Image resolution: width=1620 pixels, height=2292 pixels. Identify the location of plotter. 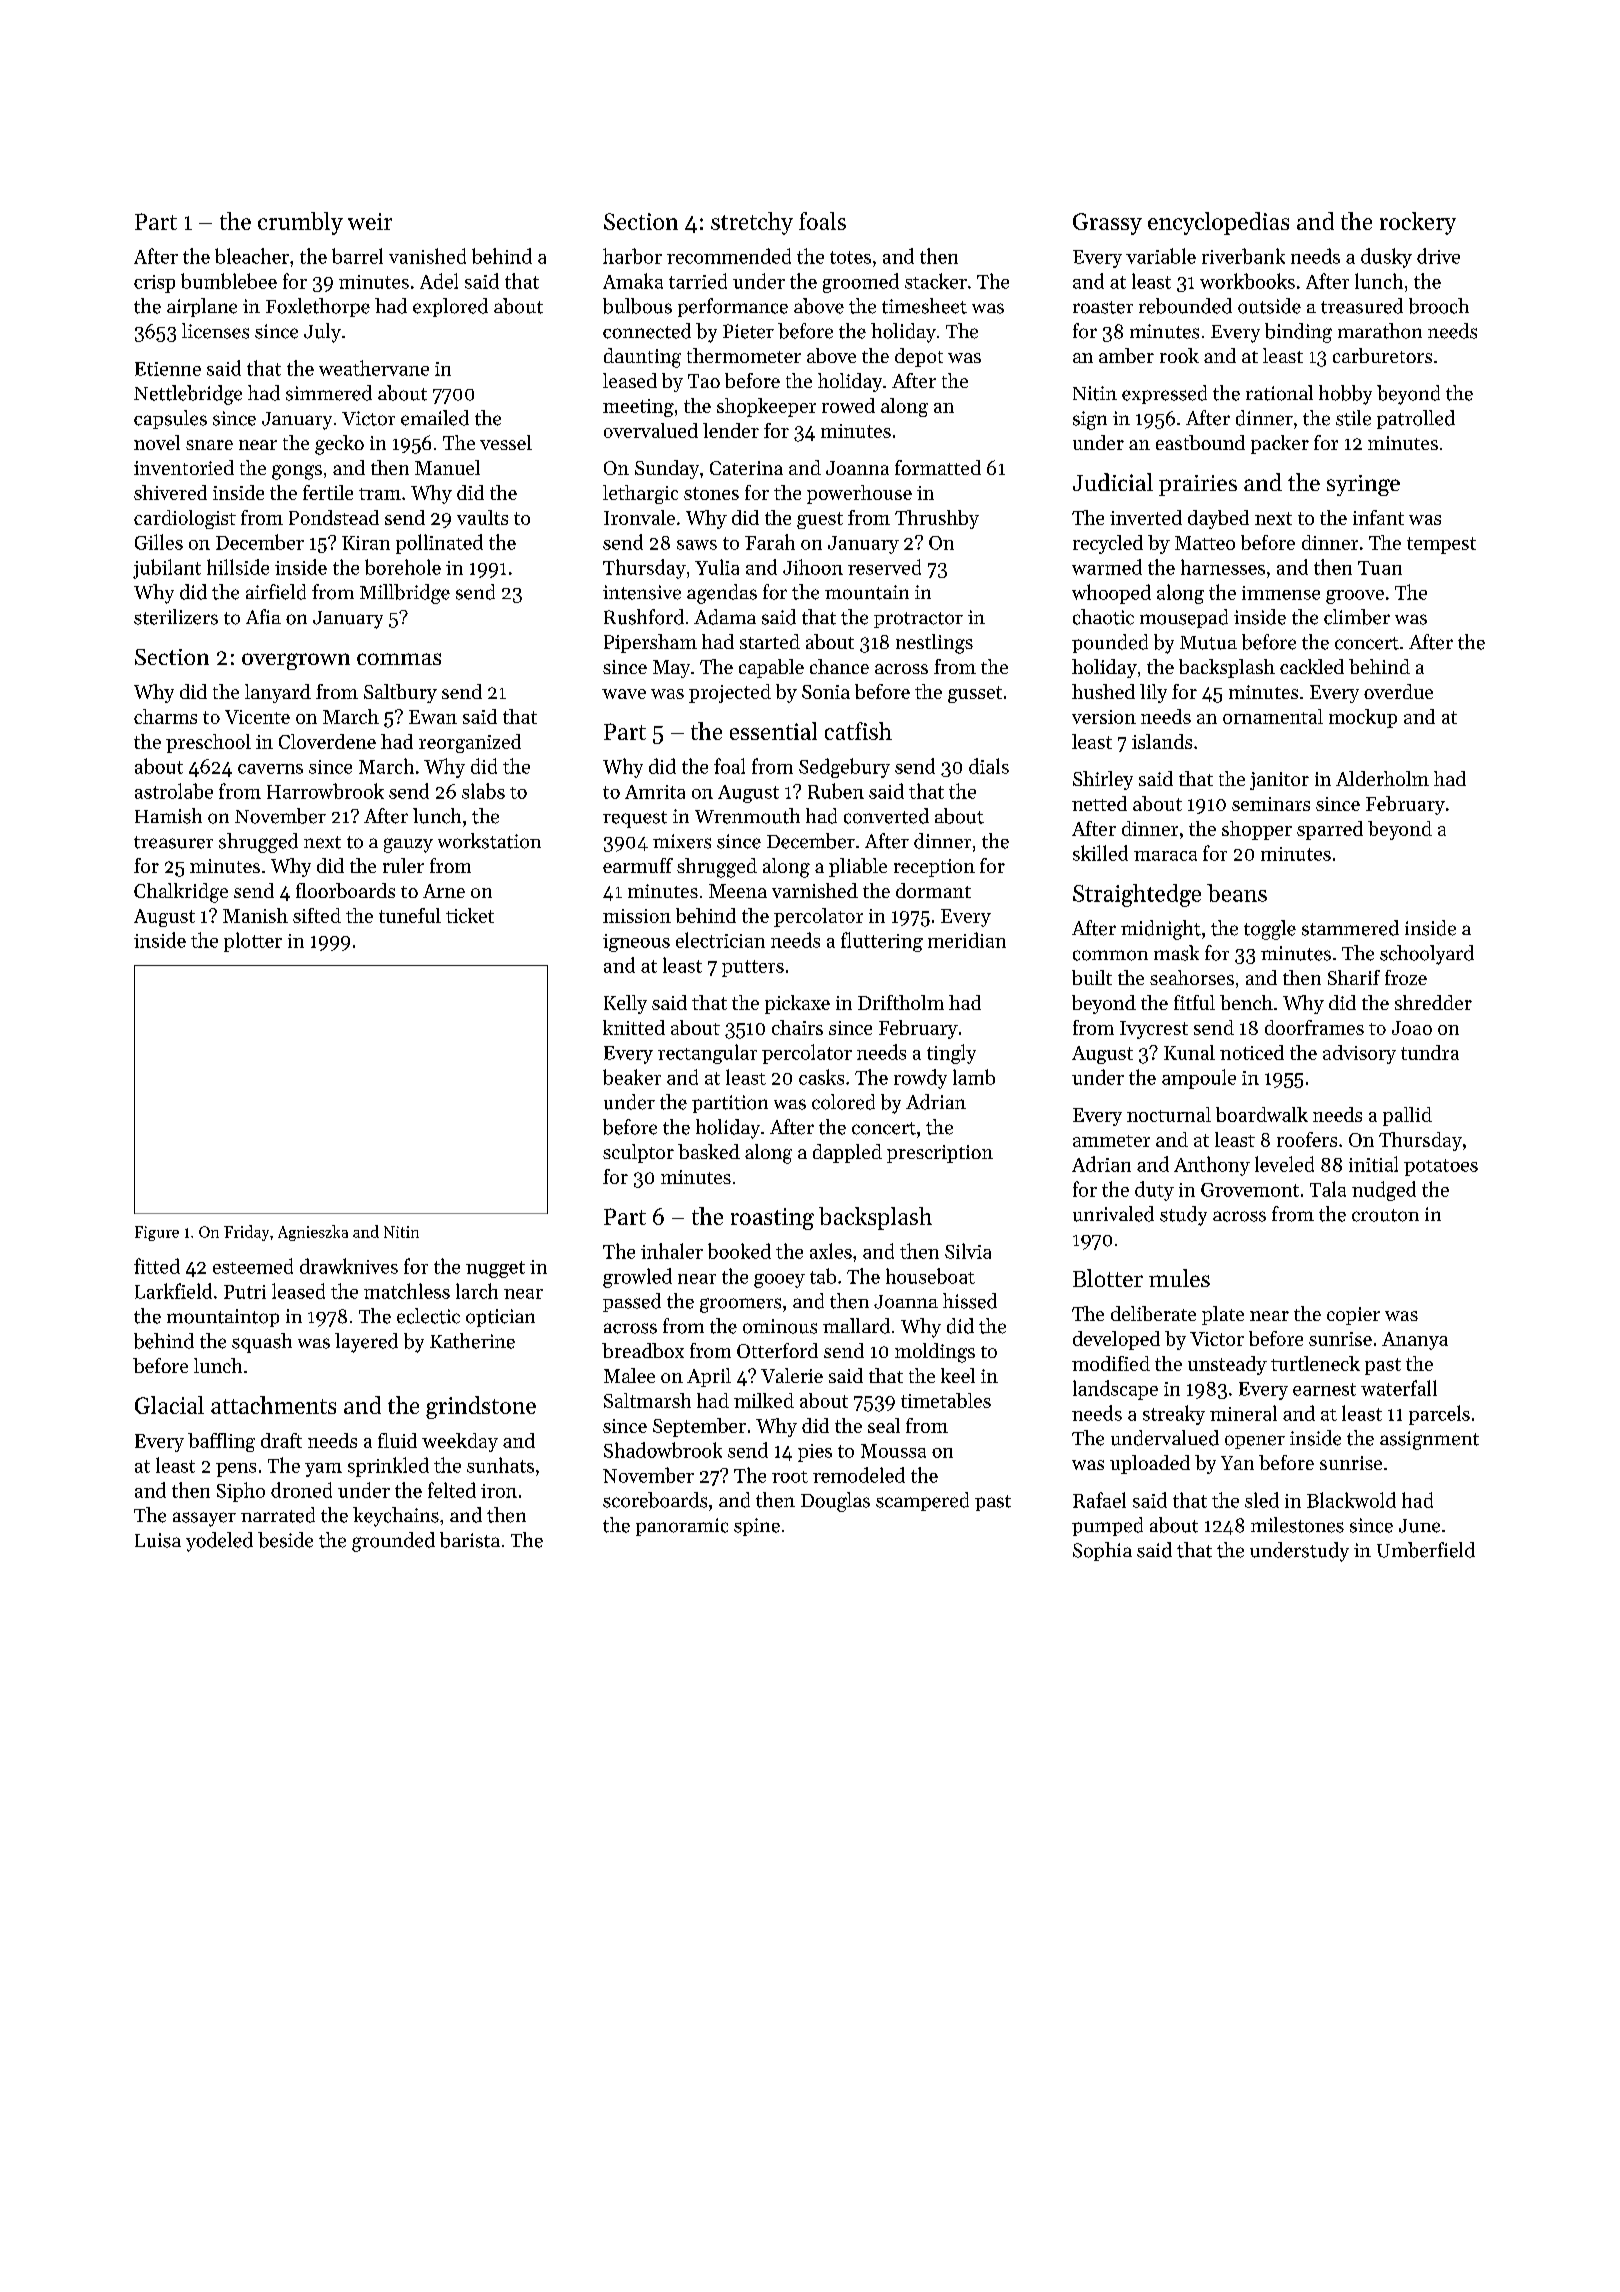
(253, 942).
